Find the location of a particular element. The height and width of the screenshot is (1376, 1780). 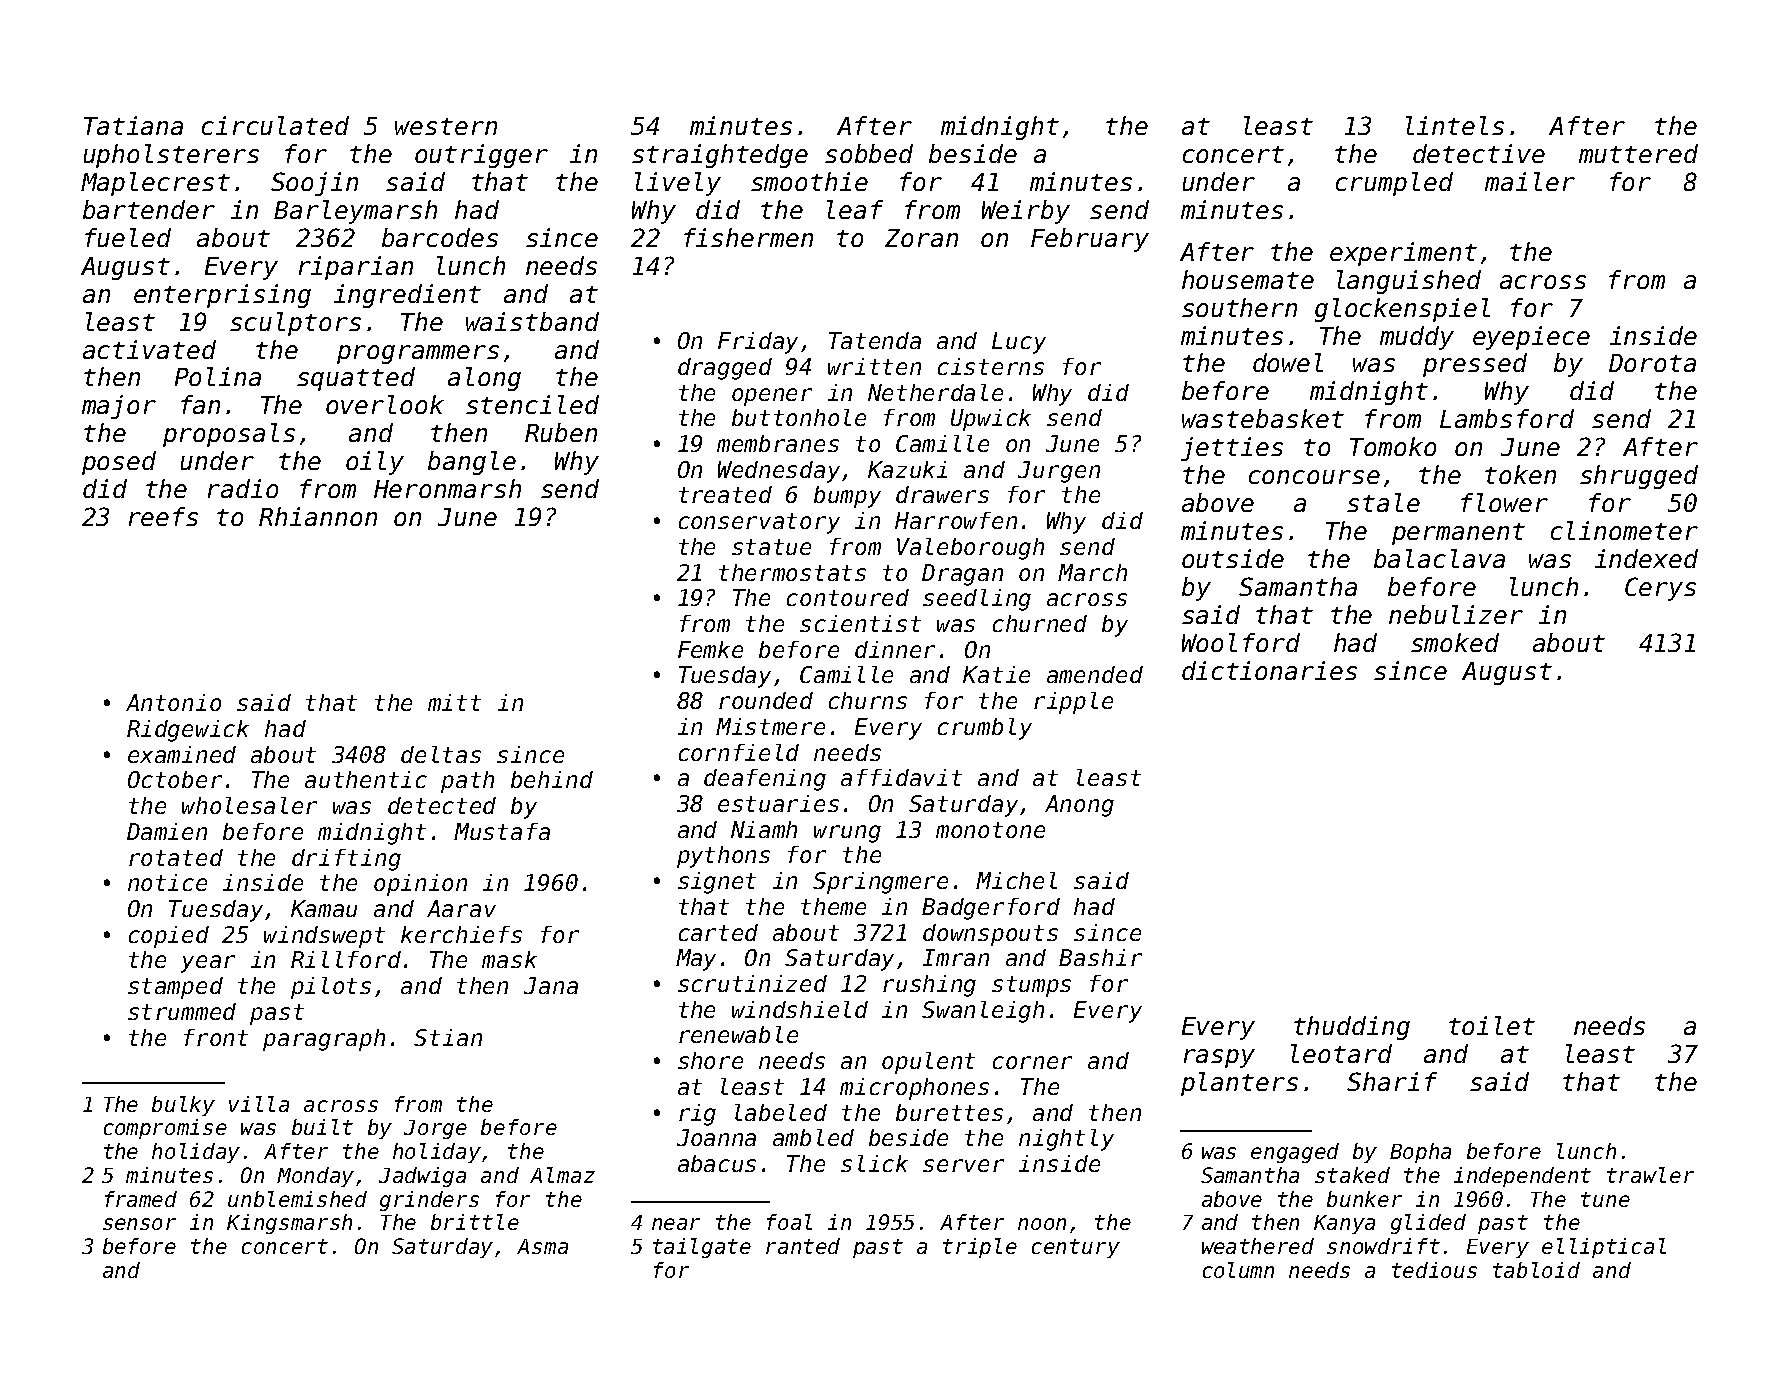

wrung is located at coordinates (847, 834).
